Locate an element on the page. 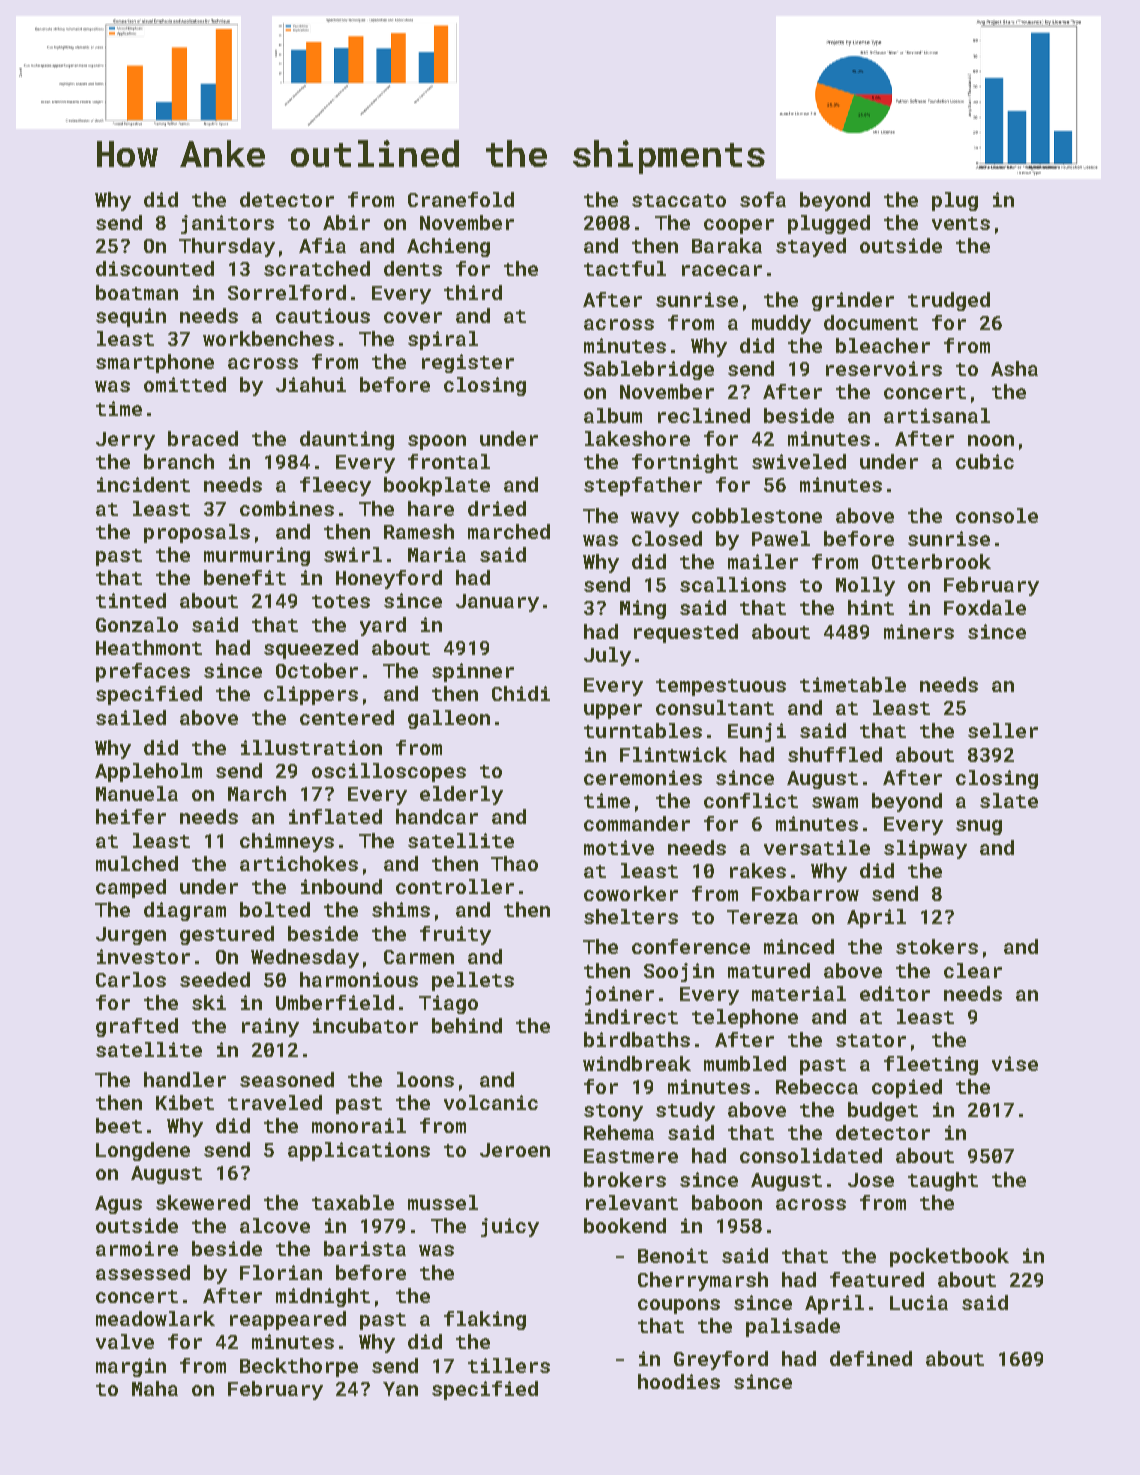  armoire is located at coordinates (137, 1248).
